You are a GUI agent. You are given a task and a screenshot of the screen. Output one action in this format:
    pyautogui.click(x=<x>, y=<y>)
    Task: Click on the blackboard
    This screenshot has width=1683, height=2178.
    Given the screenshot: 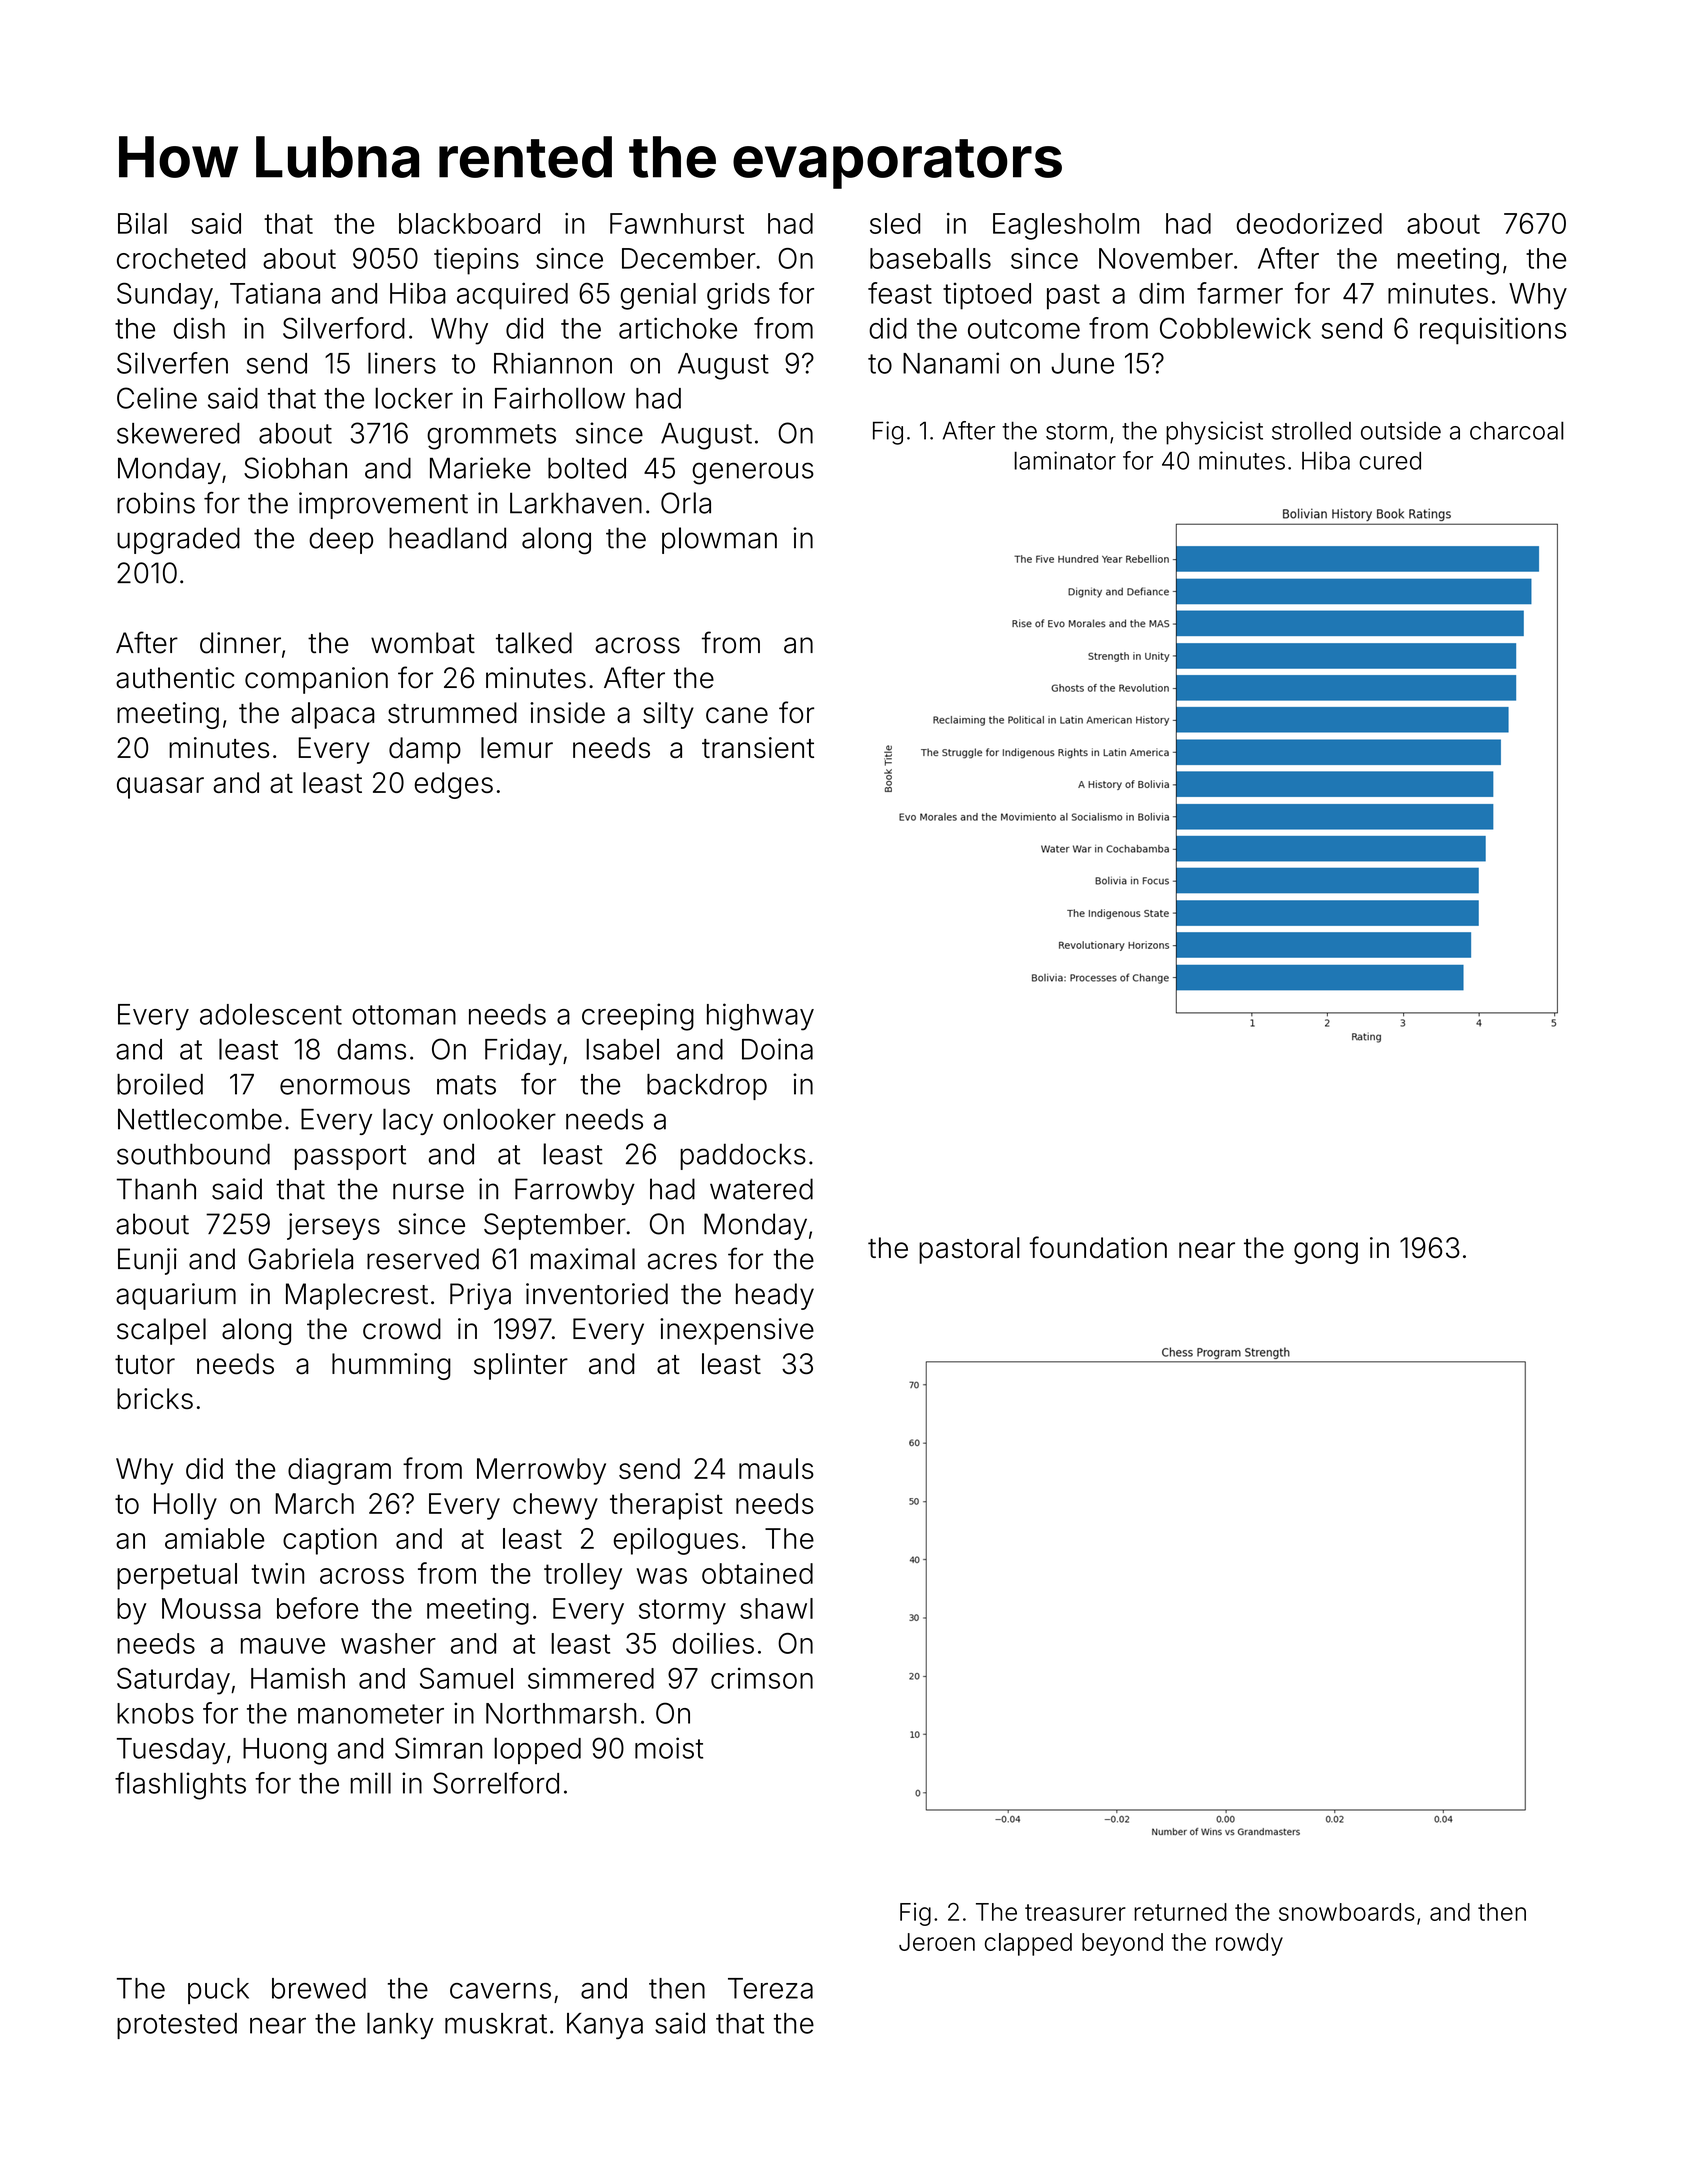 What is the action you would take?
    pyautogui.click(x=469, y=223)
